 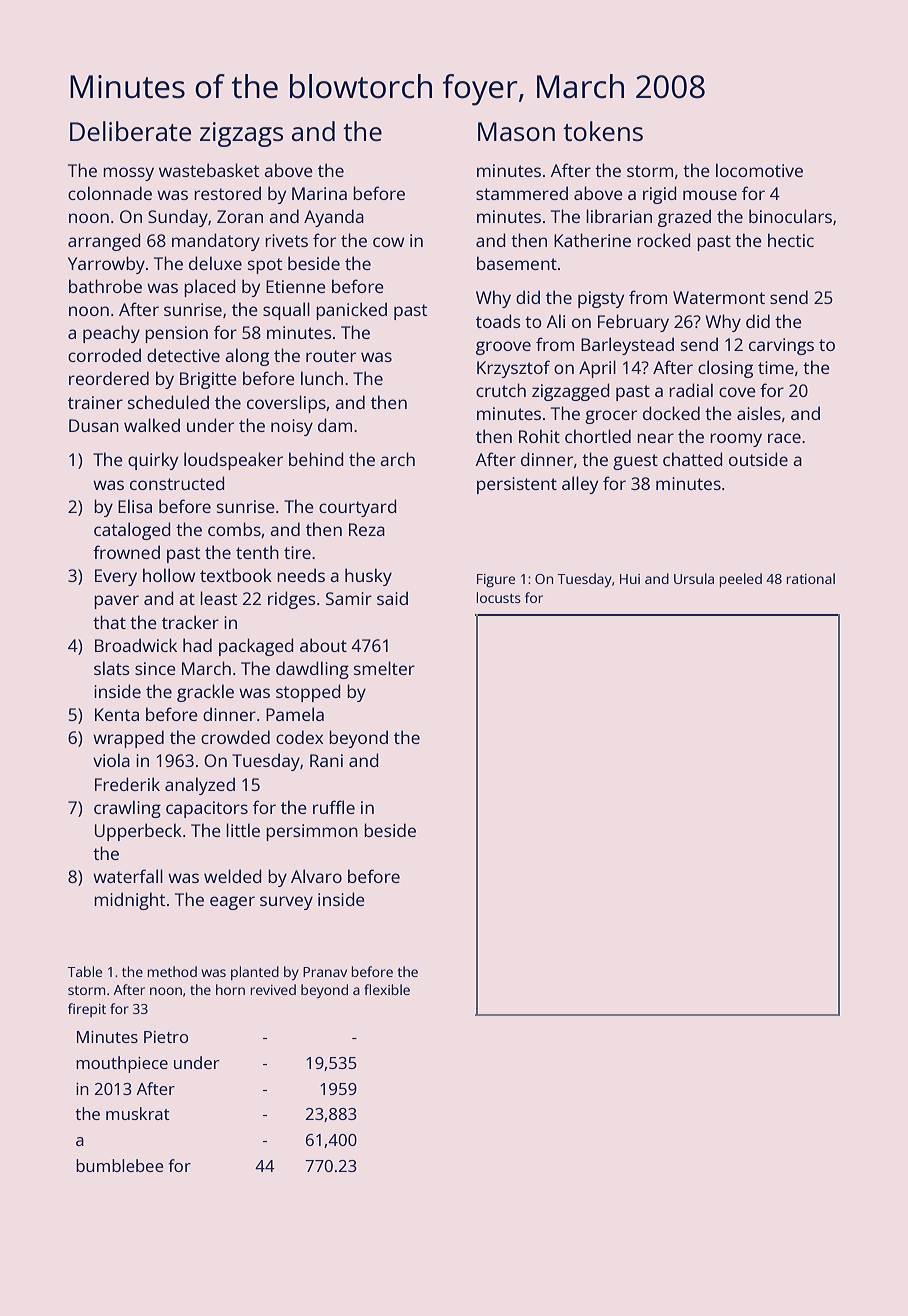 I want to click on peeled, so click(x=741, y=580).
